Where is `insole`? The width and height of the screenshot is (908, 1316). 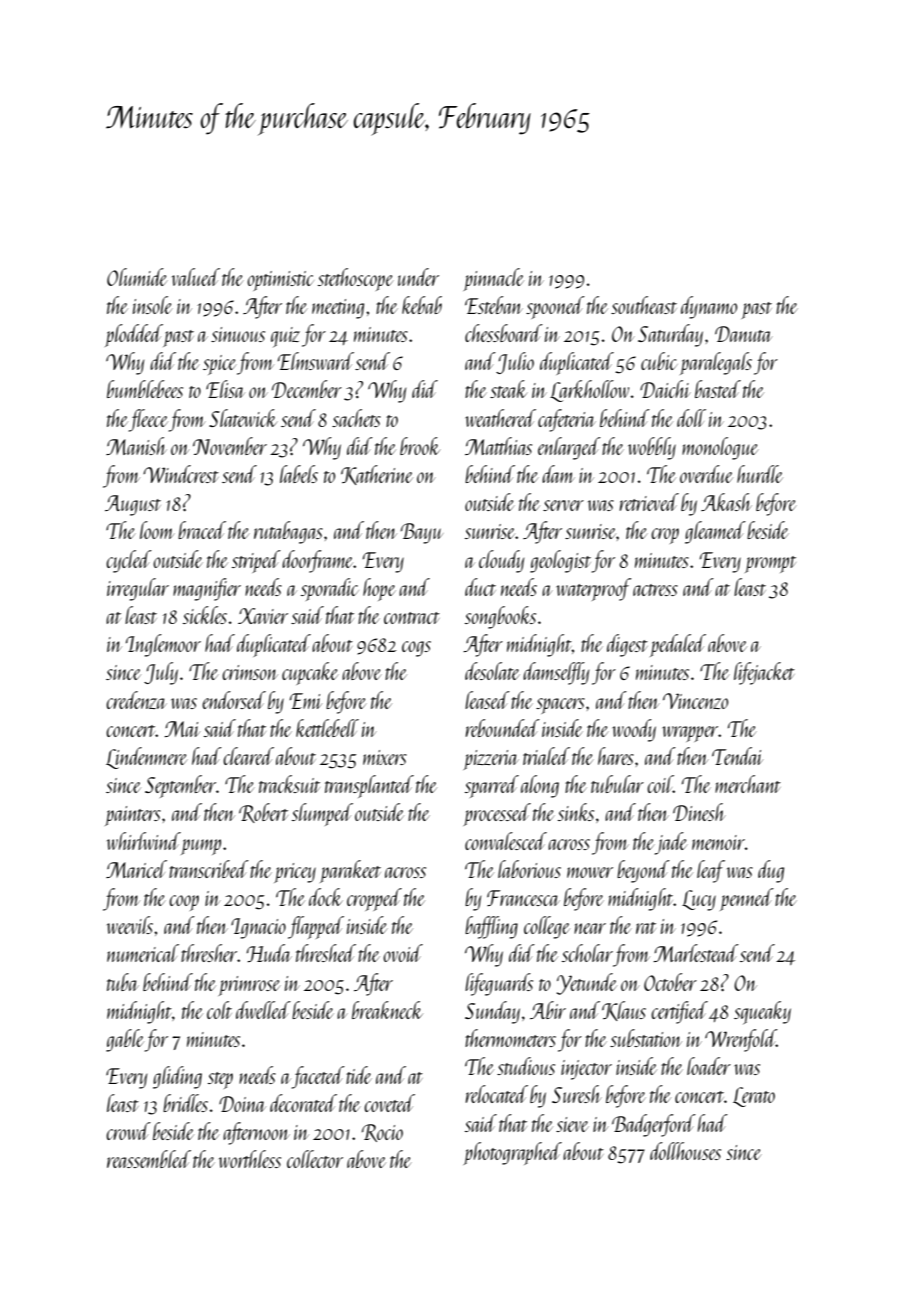
insole is located at coordinates (152, 305).
